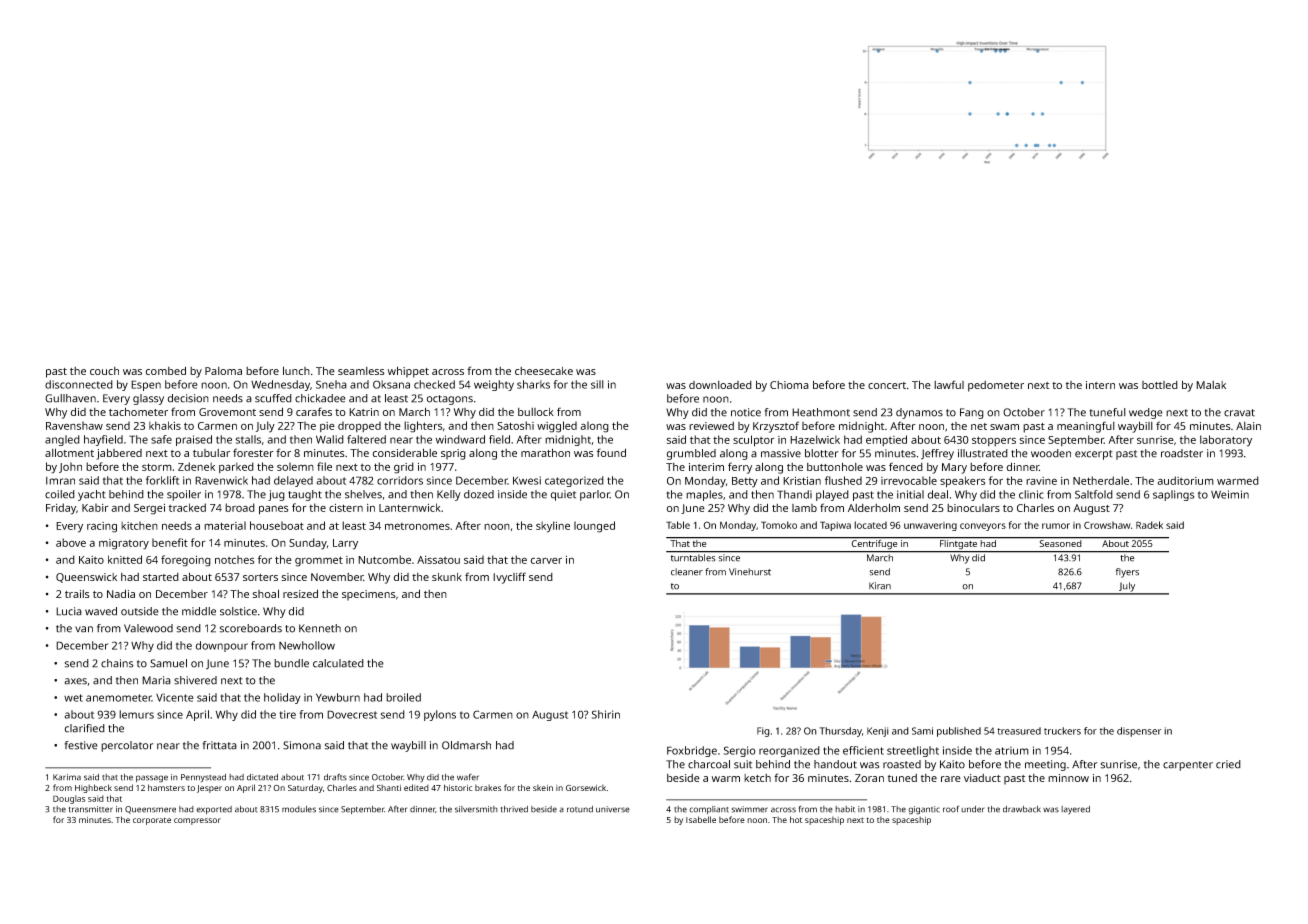 This page has width=1308, height=924. What do you see at coordinates (1075, 810) in the page?
I see `layered` at bounding box center [1075, 810].
